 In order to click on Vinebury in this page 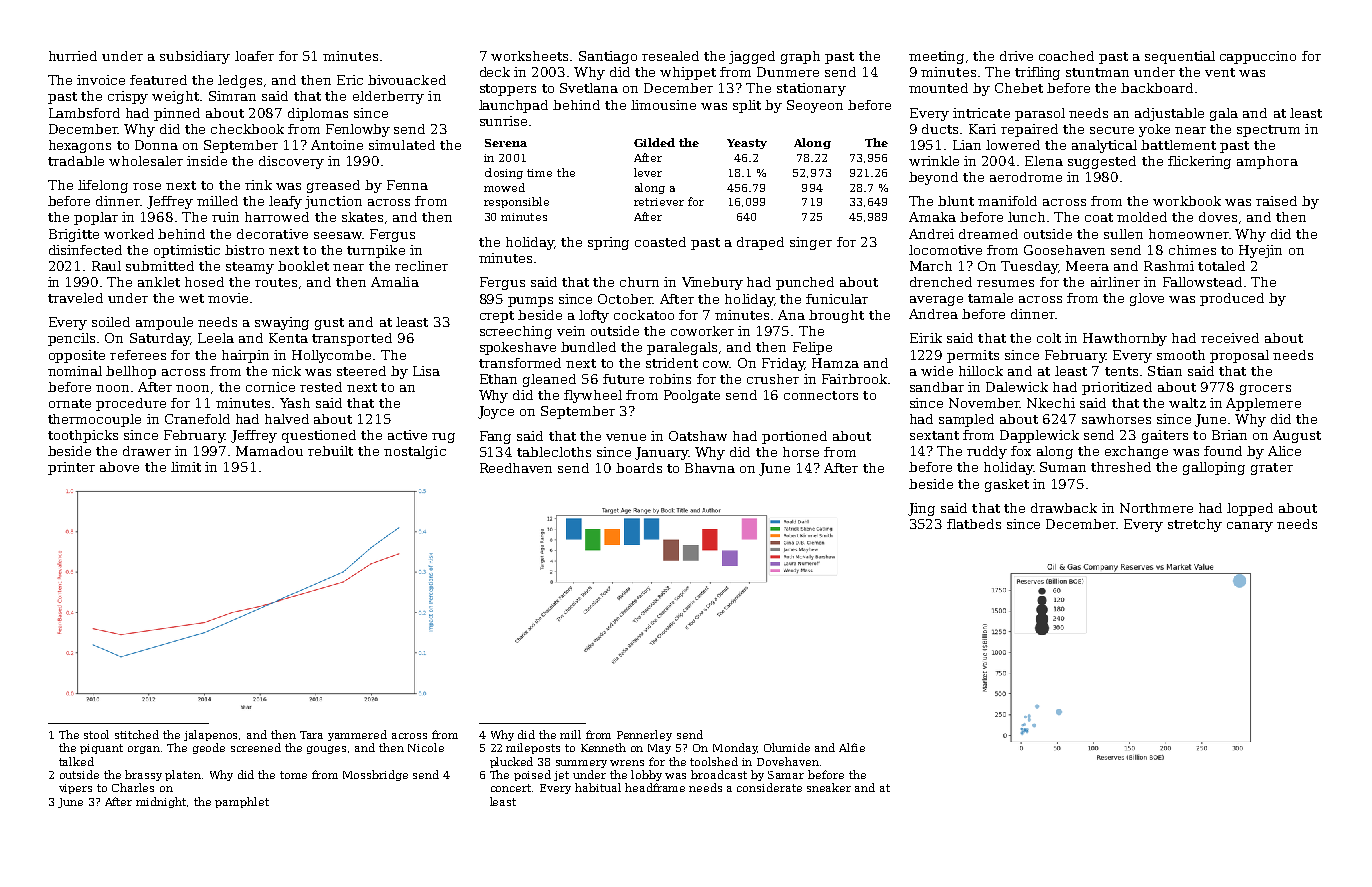, I will do `click(712, 283)`.
